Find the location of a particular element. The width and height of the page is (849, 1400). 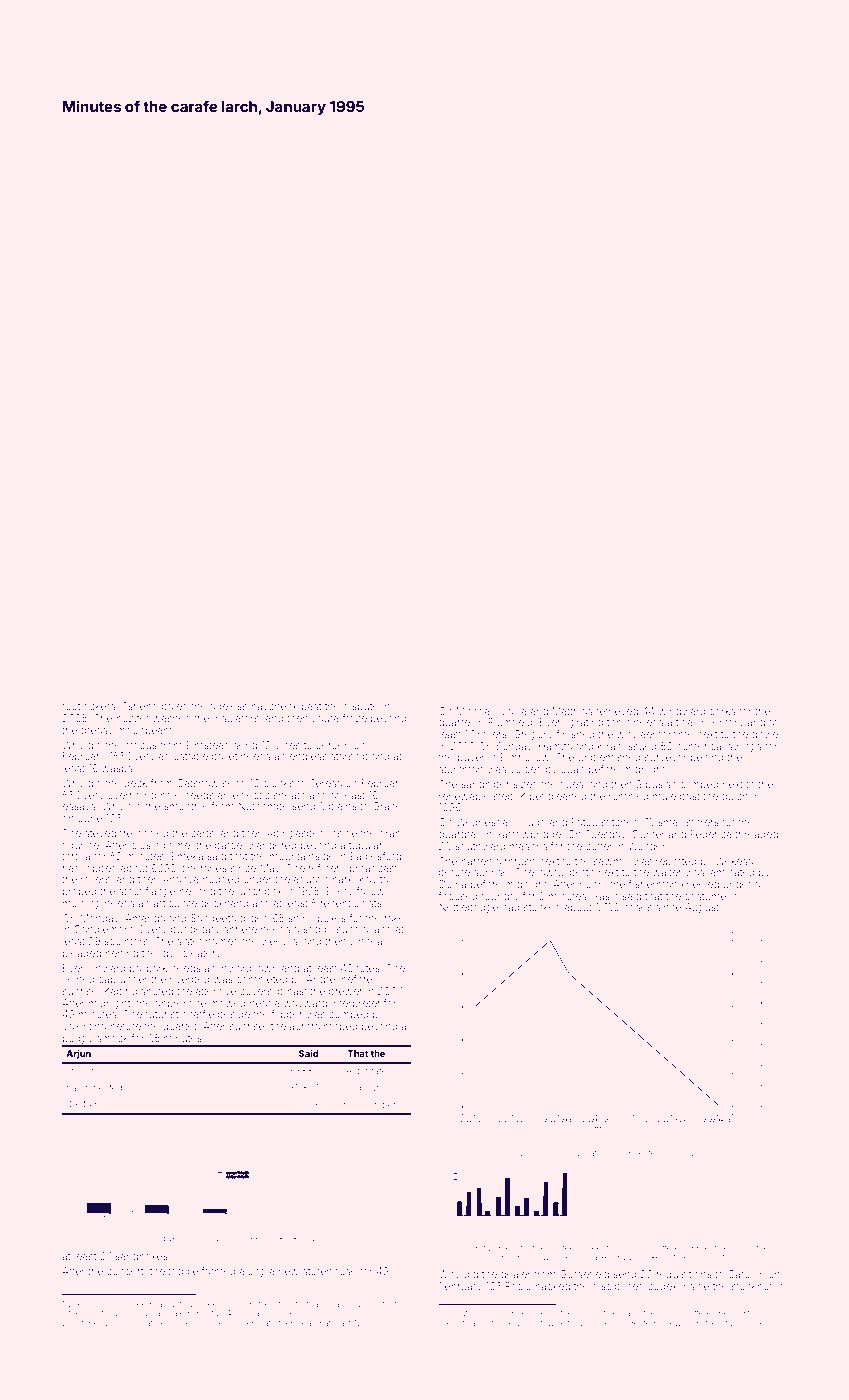

windward is located at coordinates (681, 711).
